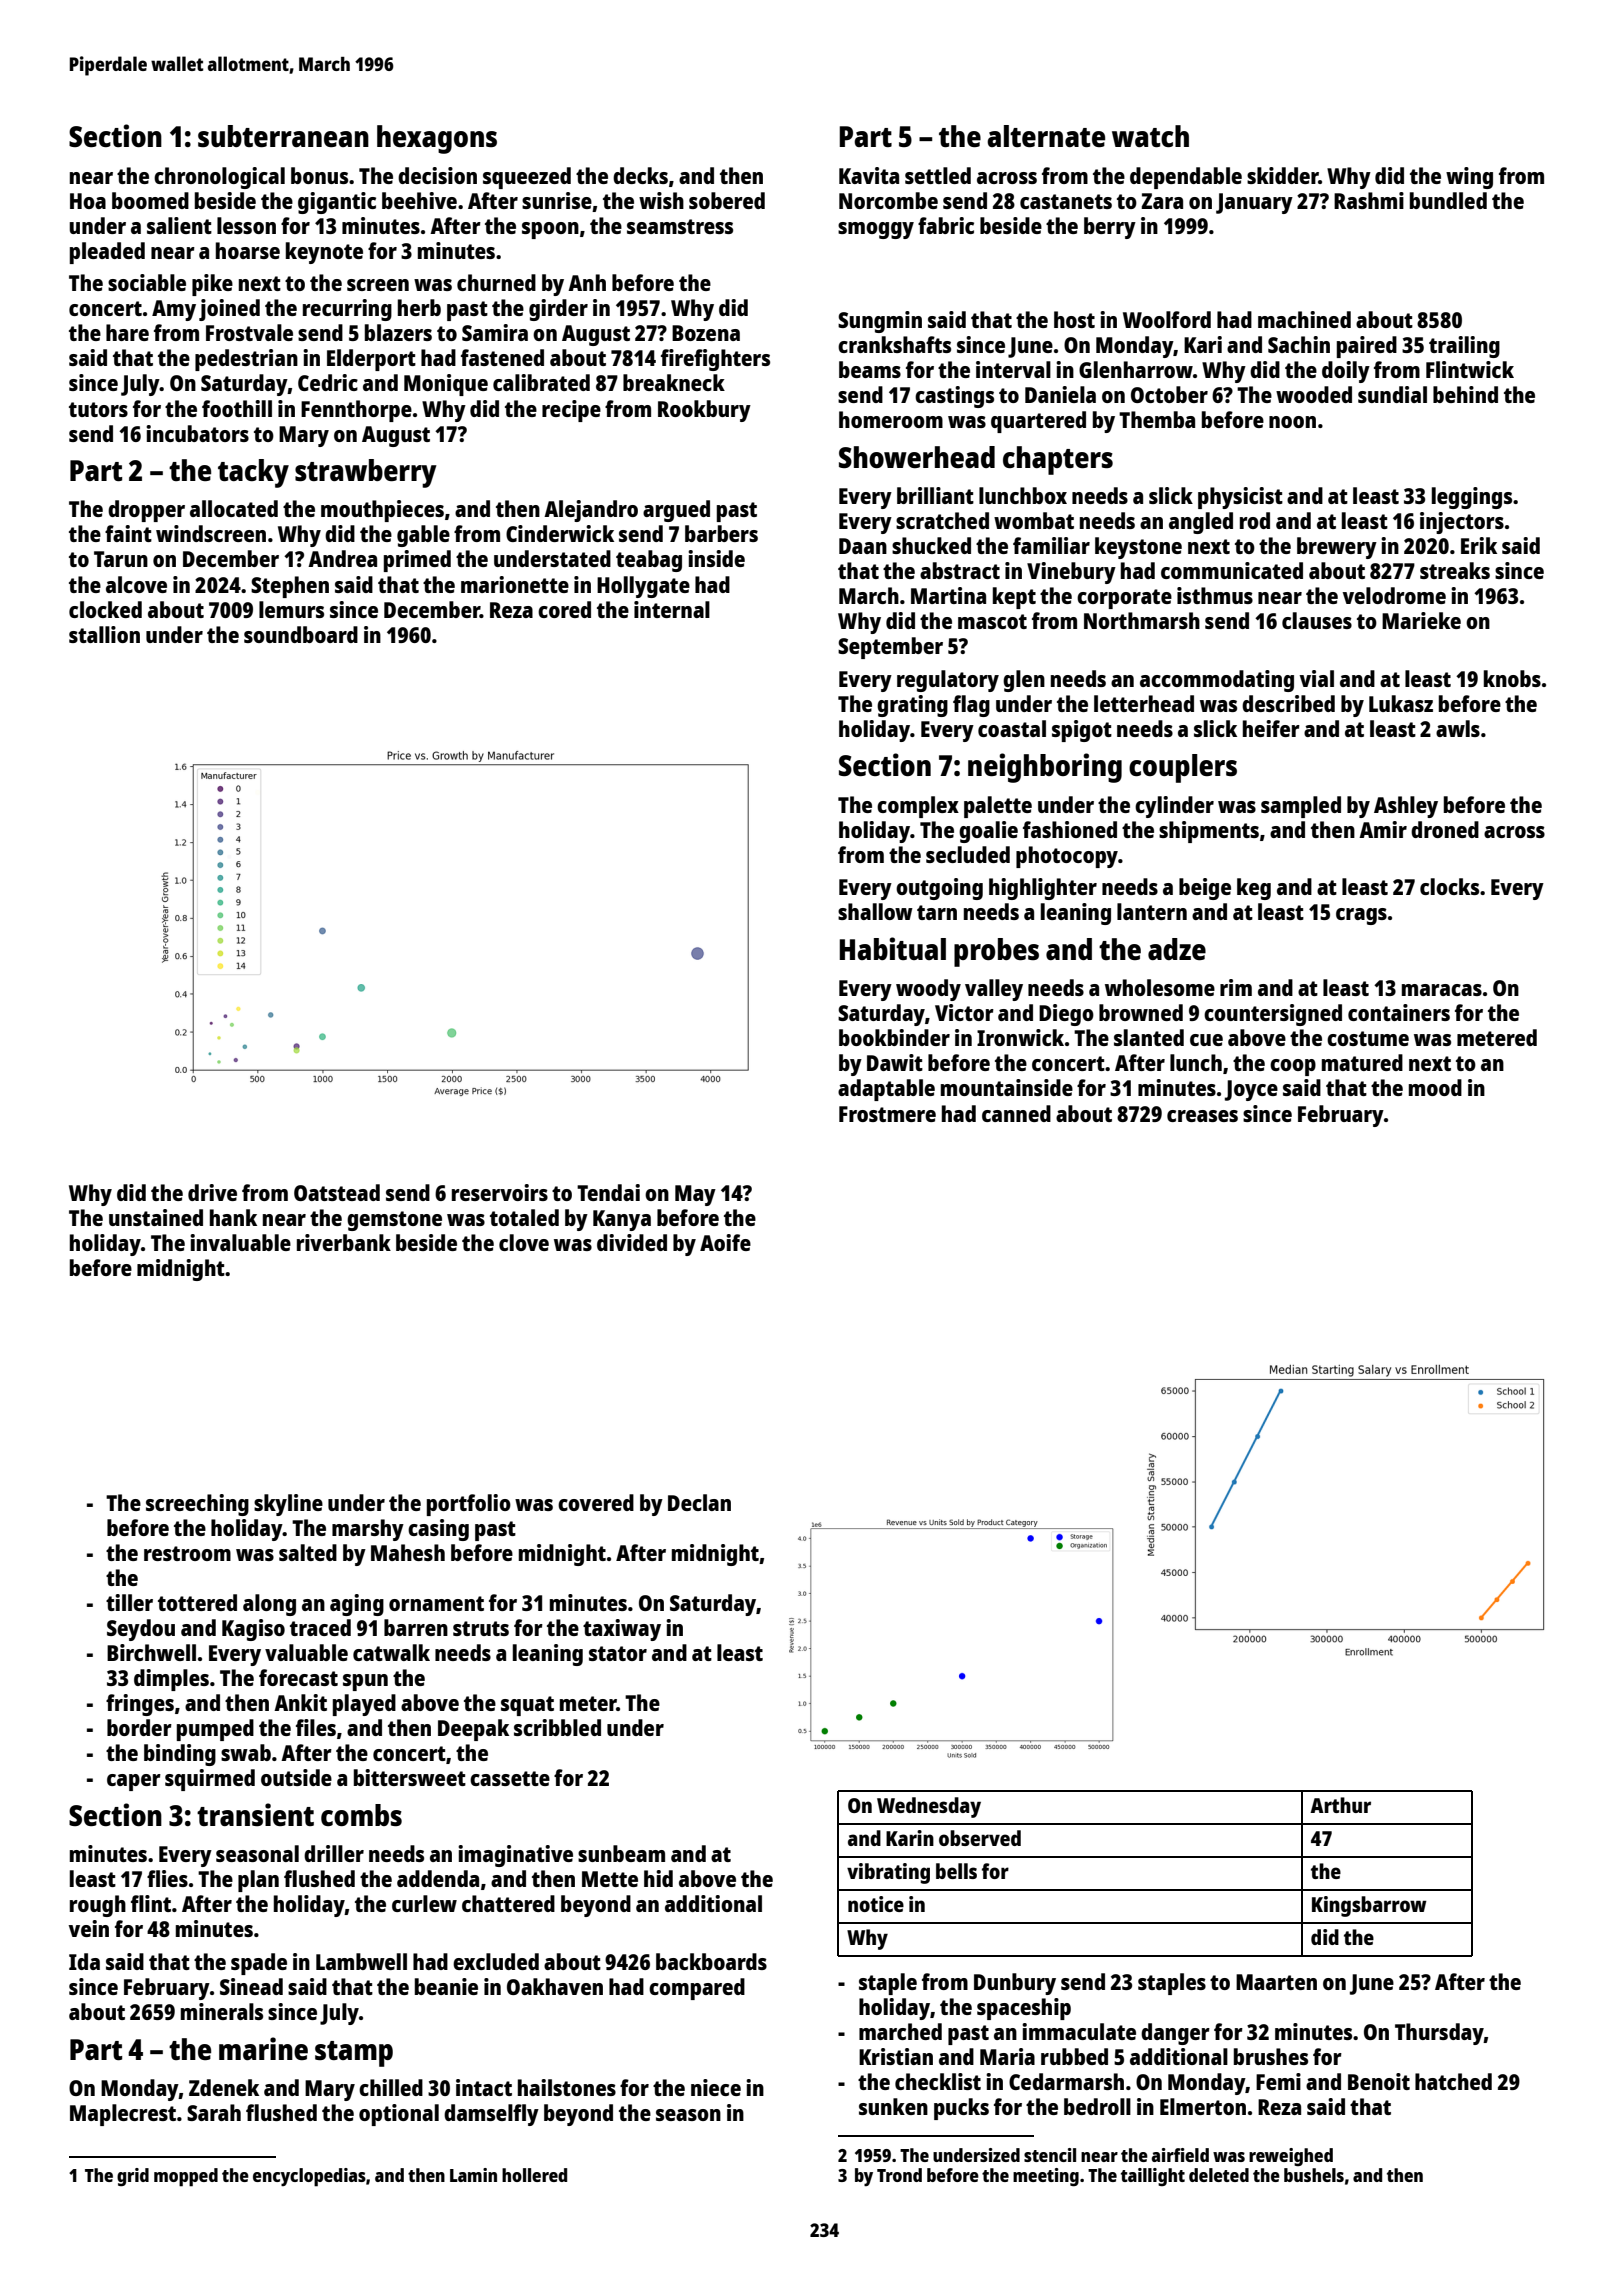 The image size is (1620, 2292). I want to click on complex, so click(918, 807).
